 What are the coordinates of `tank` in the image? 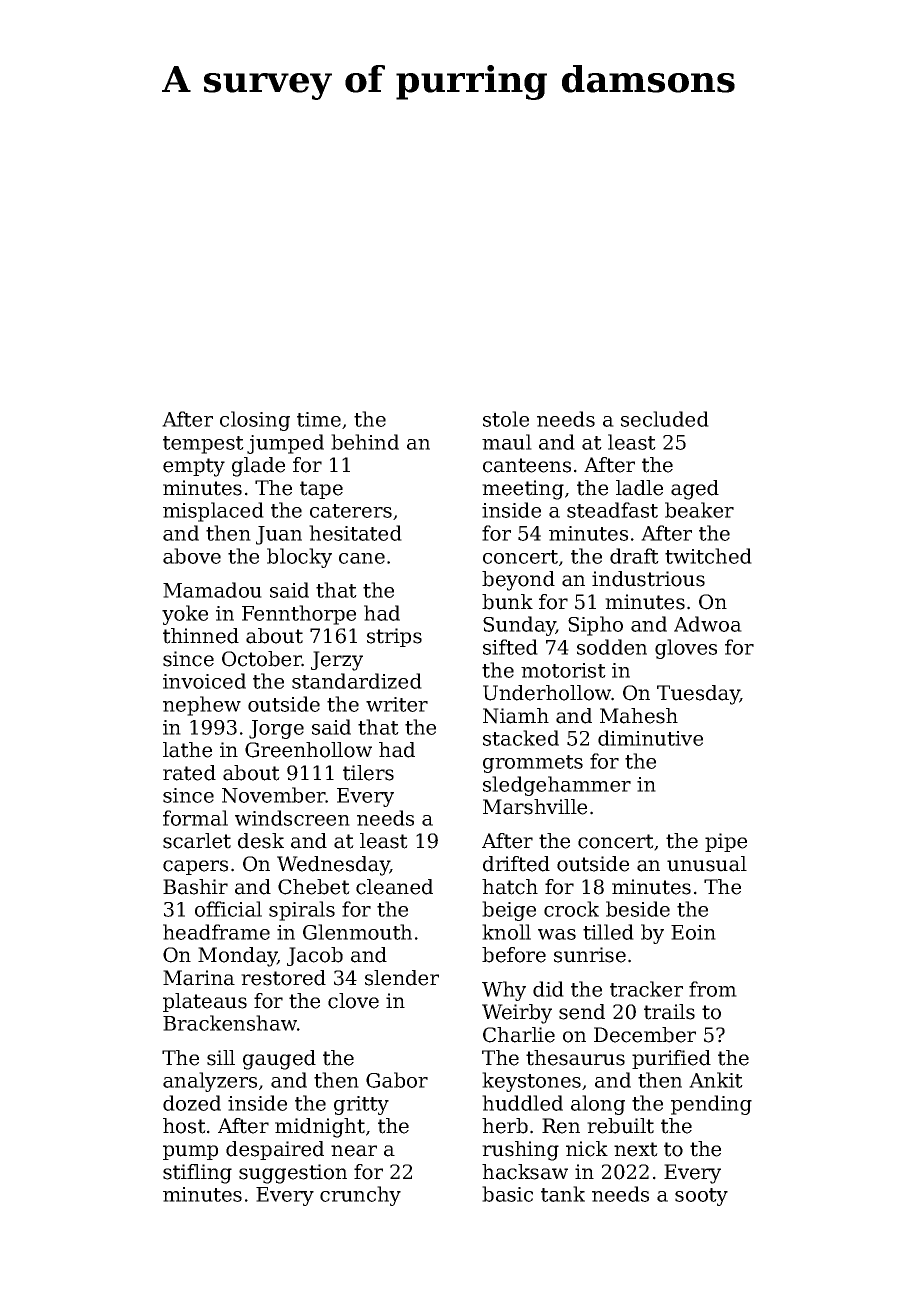 It's located at (563, 1194).
